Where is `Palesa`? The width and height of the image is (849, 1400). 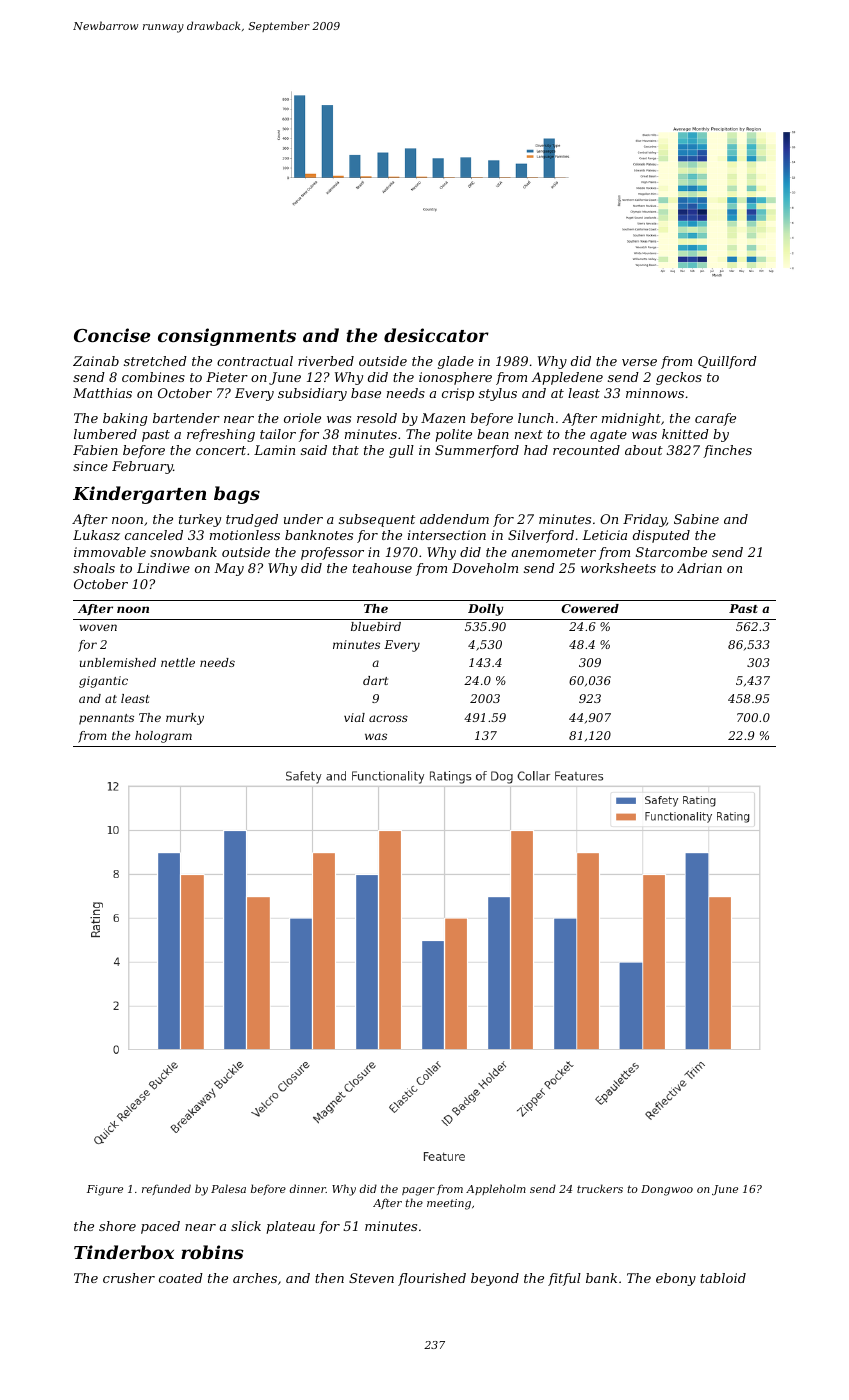 Palesa is located at coordinates (228, 1188).
